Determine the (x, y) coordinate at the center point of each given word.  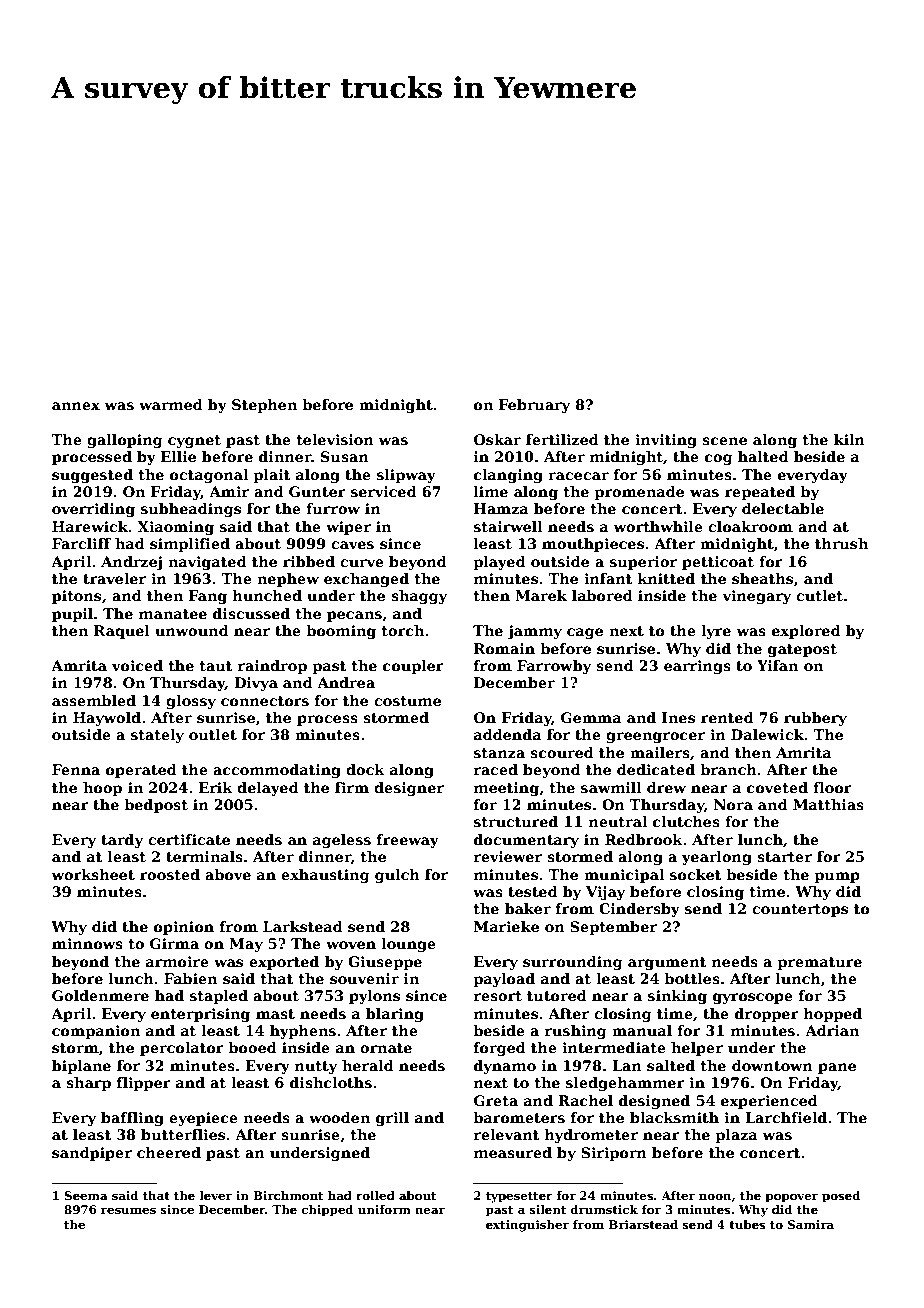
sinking (677, 997)
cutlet (819, 595)
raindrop (272, 667)
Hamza (501, 508)
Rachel (585, 1100)
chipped (328, 1211)
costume (407, 701)
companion (96, 1032)
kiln (849, 439)
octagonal (209, 476)
